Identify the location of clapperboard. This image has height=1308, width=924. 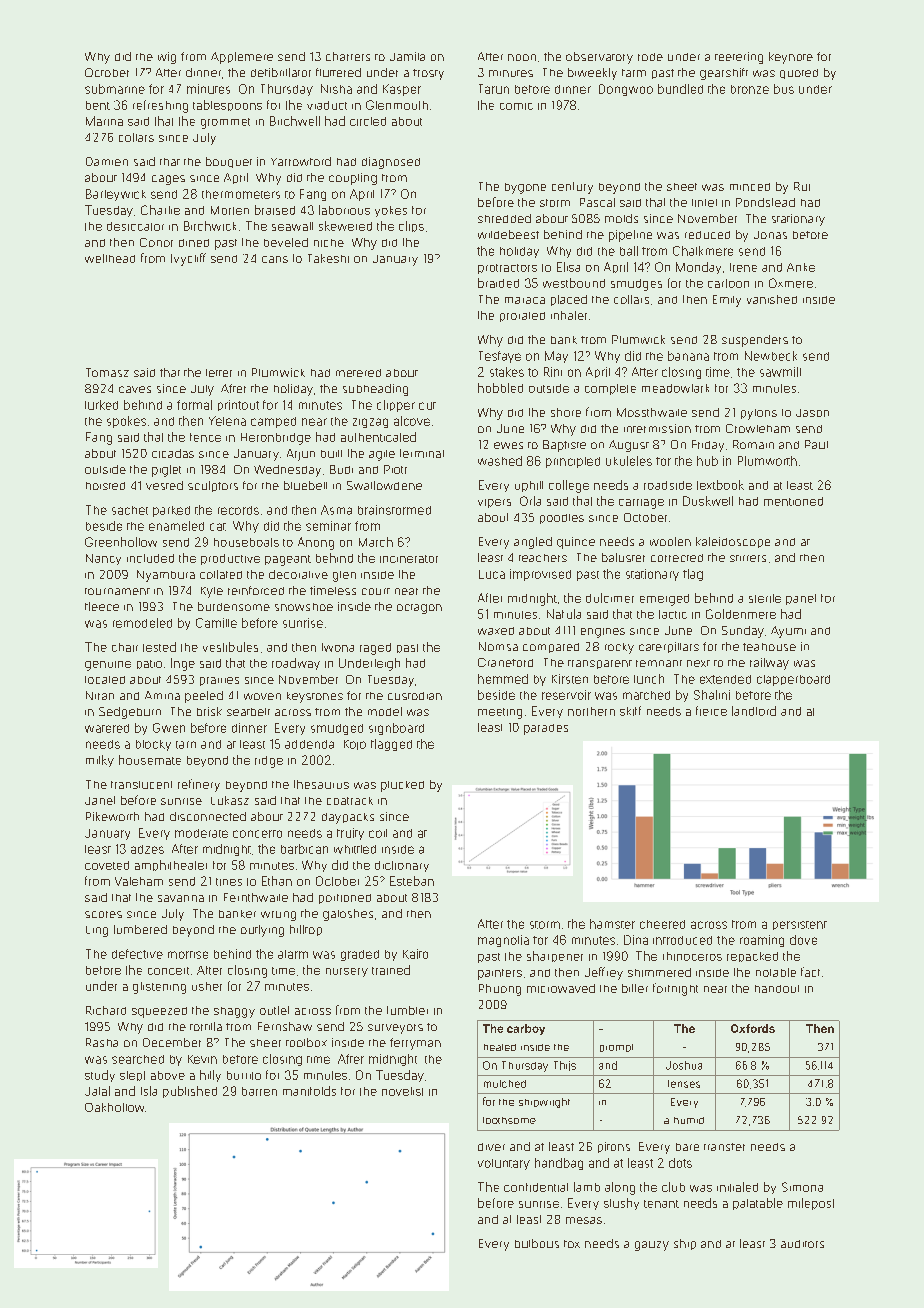
(793, 680).
